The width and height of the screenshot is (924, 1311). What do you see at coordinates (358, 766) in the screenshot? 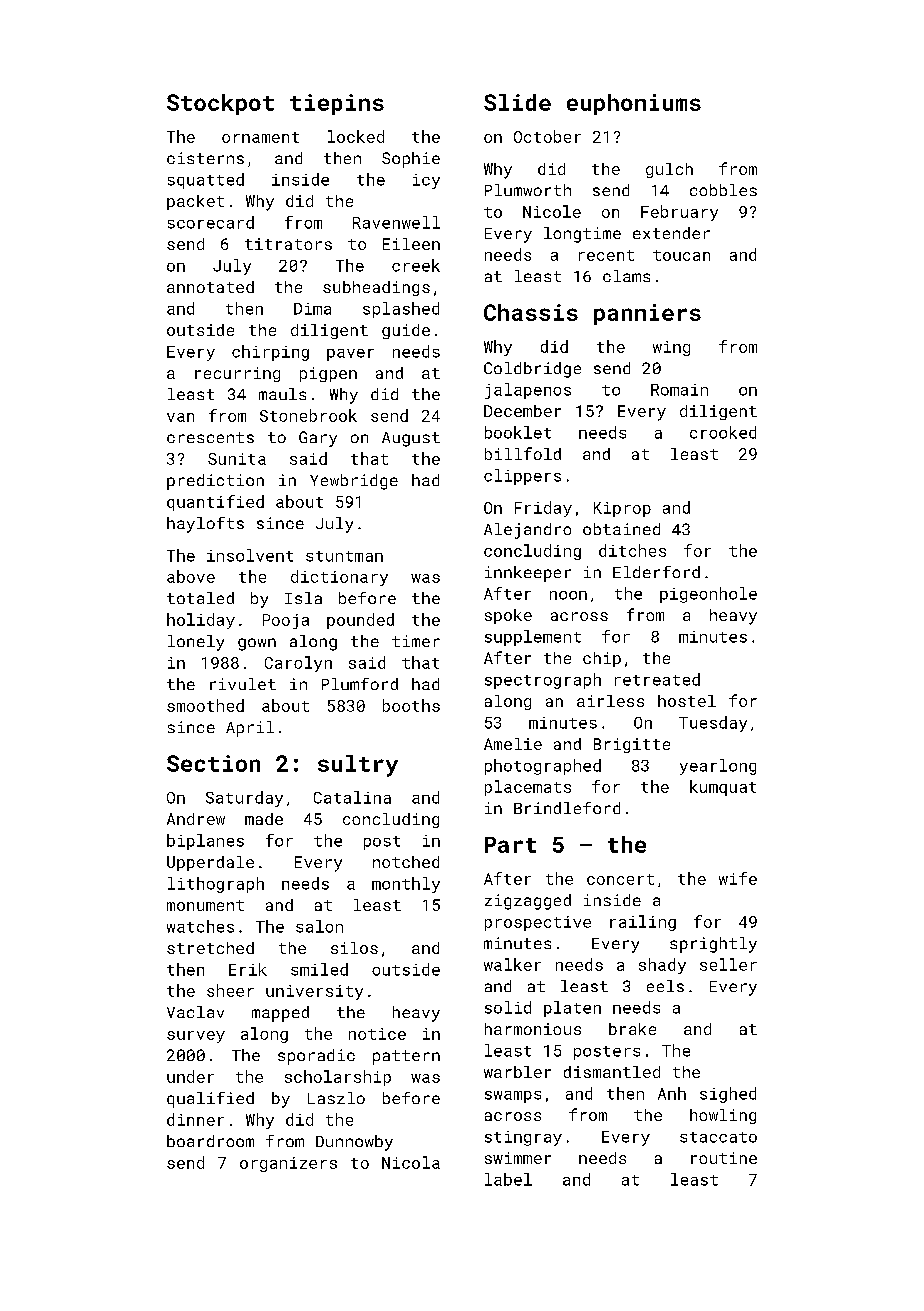
I see `sultry` at bounding box center [358, 766].
